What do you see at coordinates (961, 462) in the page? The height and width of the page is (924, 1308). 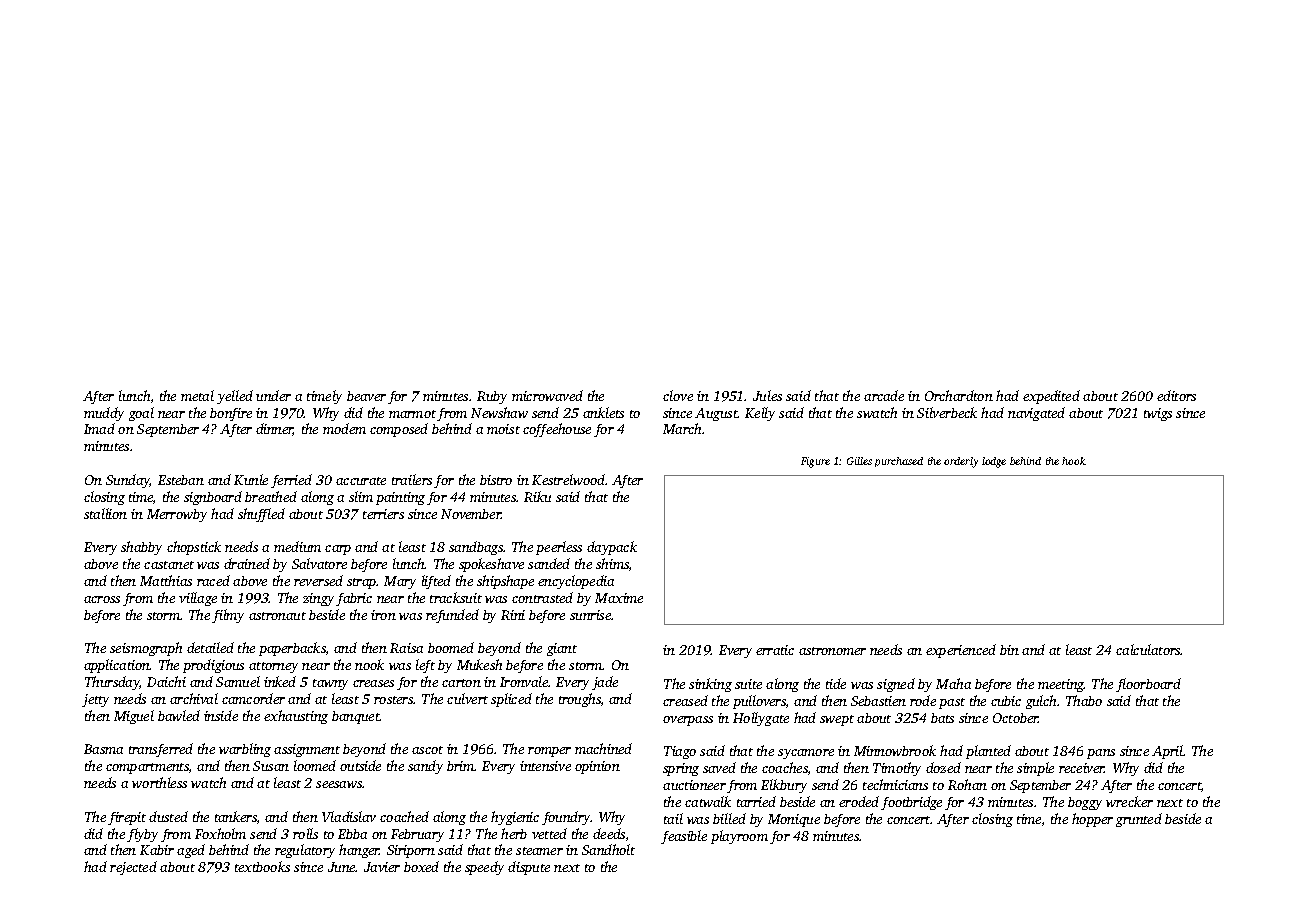 I see `orderly` at bounding box center [961, 462].
